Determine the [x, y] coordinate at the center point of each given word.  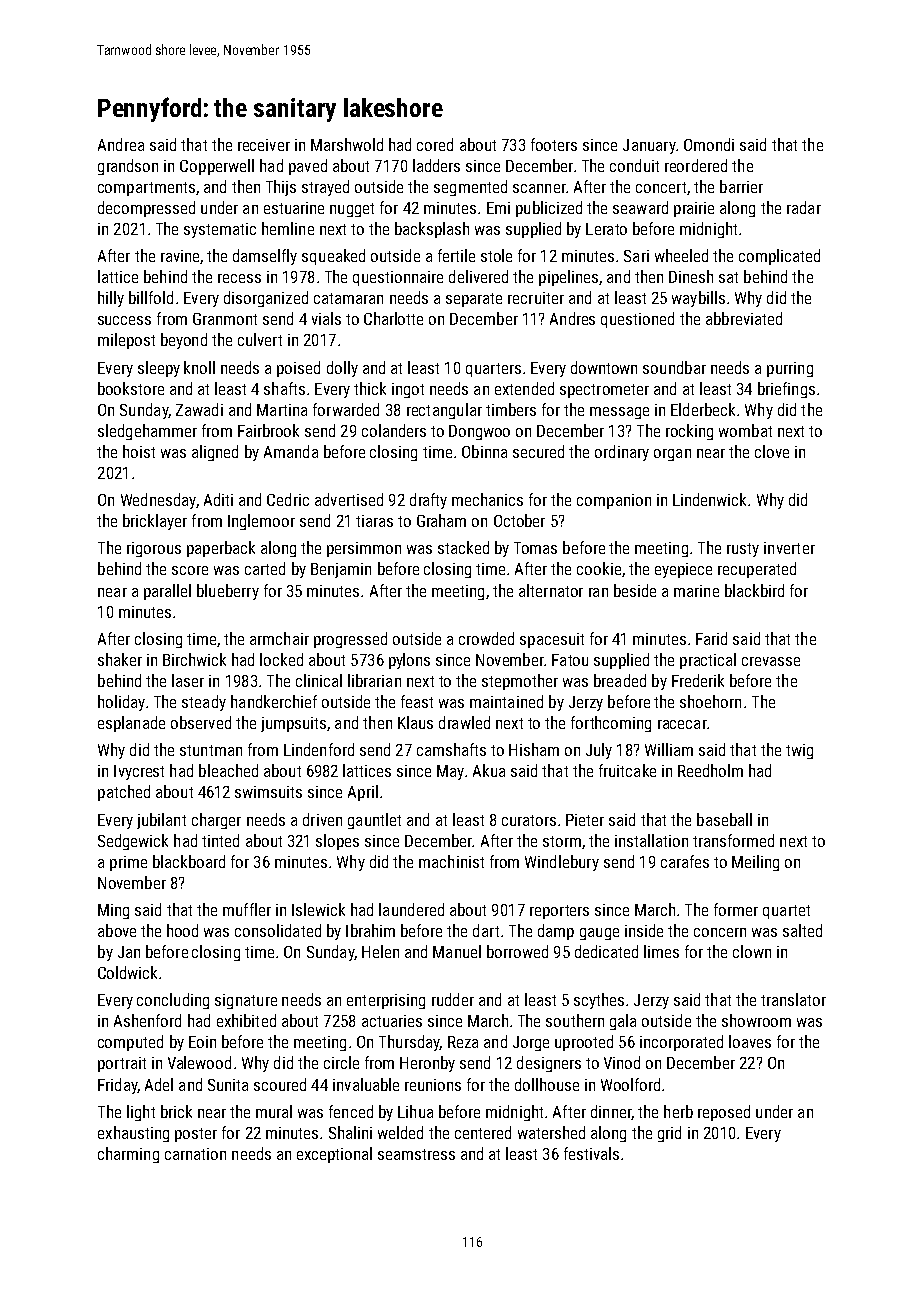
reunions [433, 1085]
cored [435, 144]
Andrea [121, 144]
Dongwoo [479, 432]
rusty [743, 550]
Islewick [318, 909]
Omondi [709, 144]
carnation [195, 1154]
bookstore [131, 388]
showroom [756, 1020]
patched [124, 793]
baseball [724, 819]
